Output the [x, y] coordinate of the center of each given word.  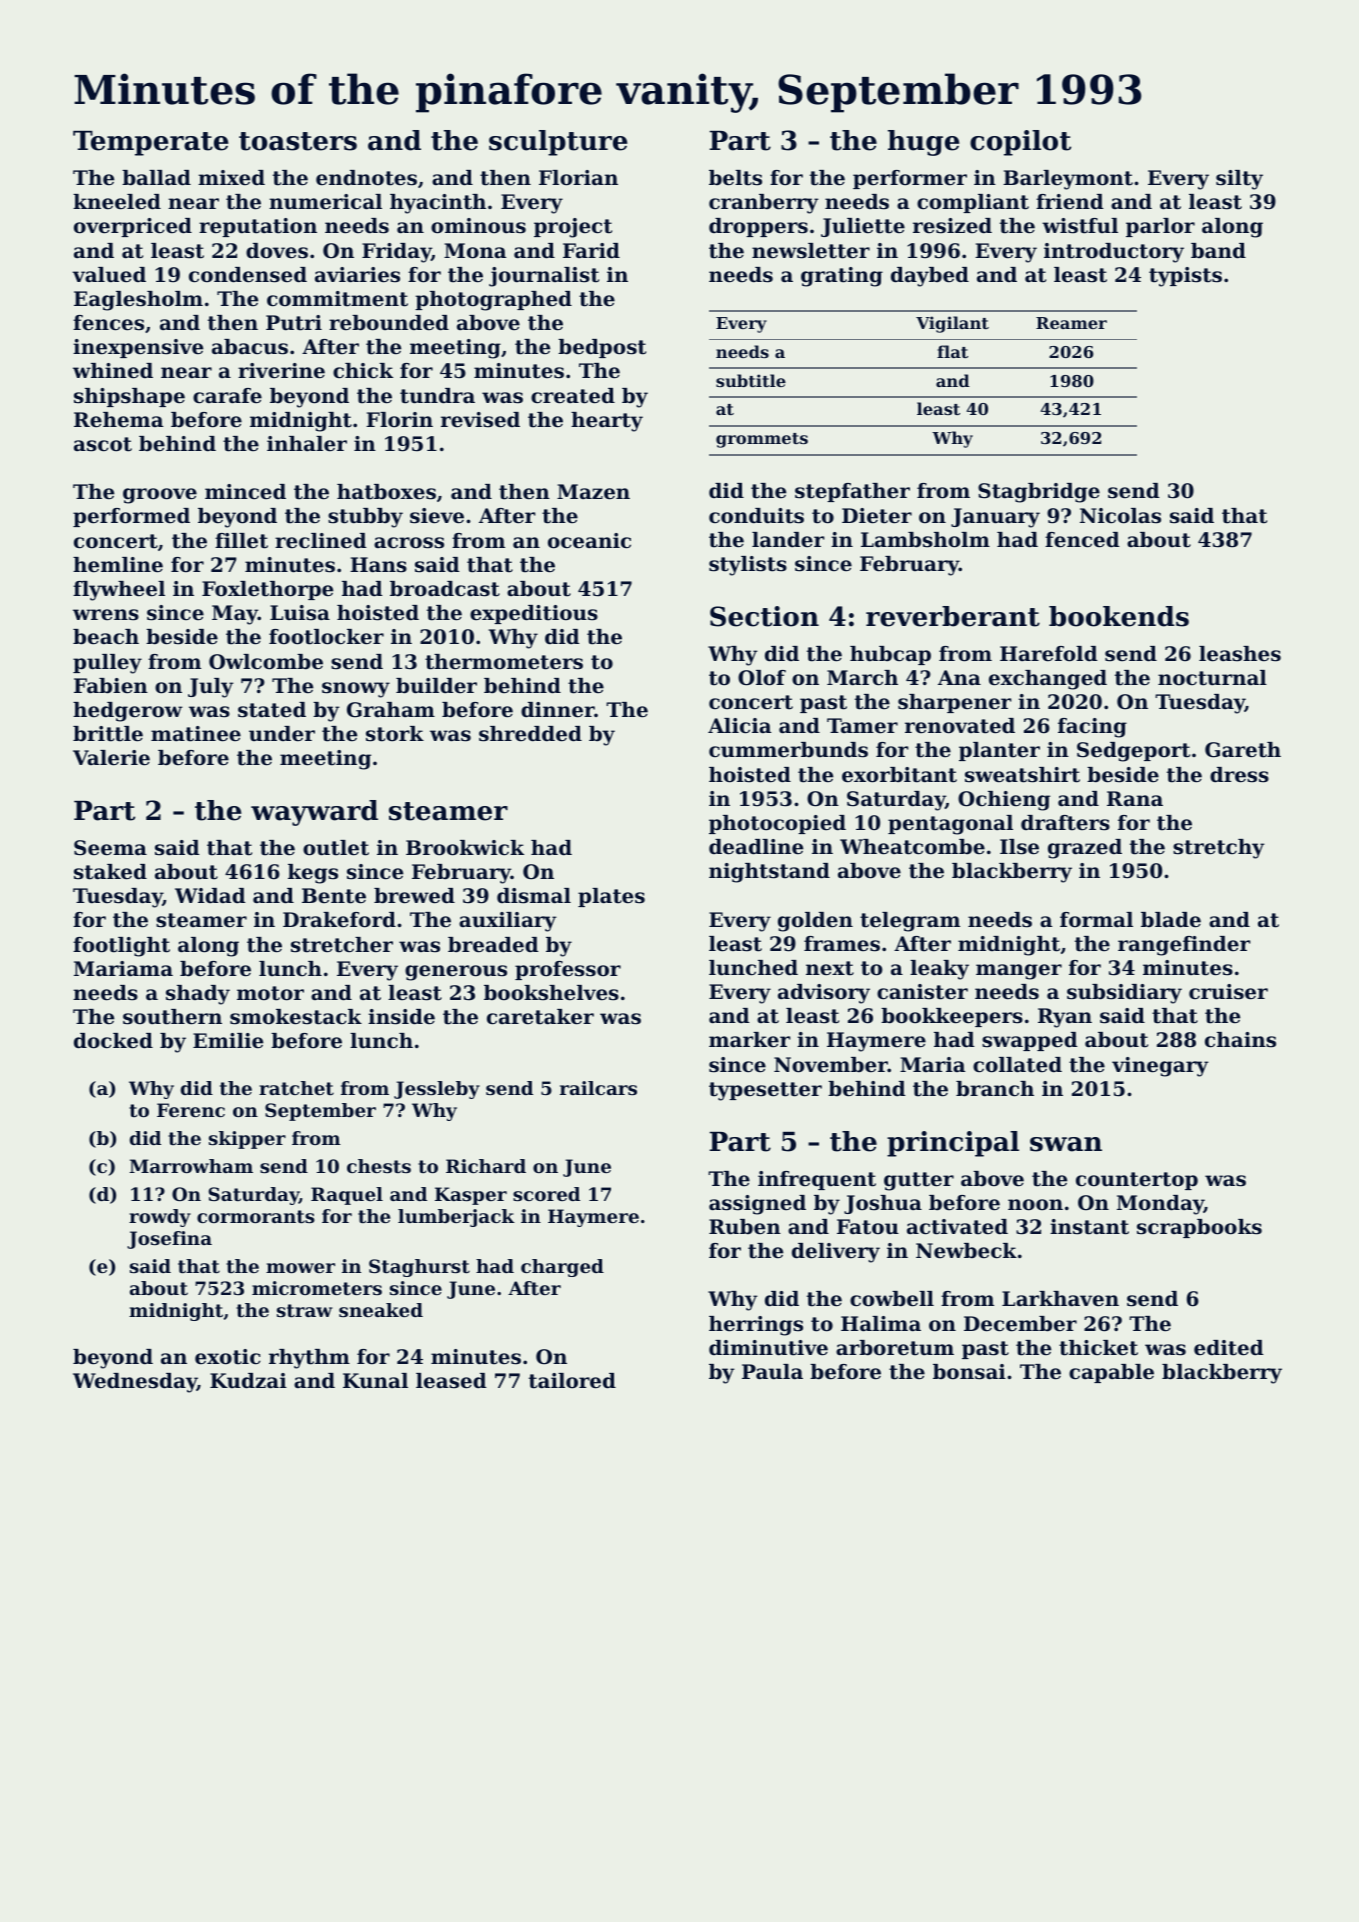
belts [735, 178]
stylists [748, 566]
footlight [121, 947]
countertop [1137, 1181]
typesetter [765, 1091]
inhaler [307, 444]
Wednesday [135, 1383]
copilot [1020, 143]
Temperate [150, 143]
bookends [1119, 616]
